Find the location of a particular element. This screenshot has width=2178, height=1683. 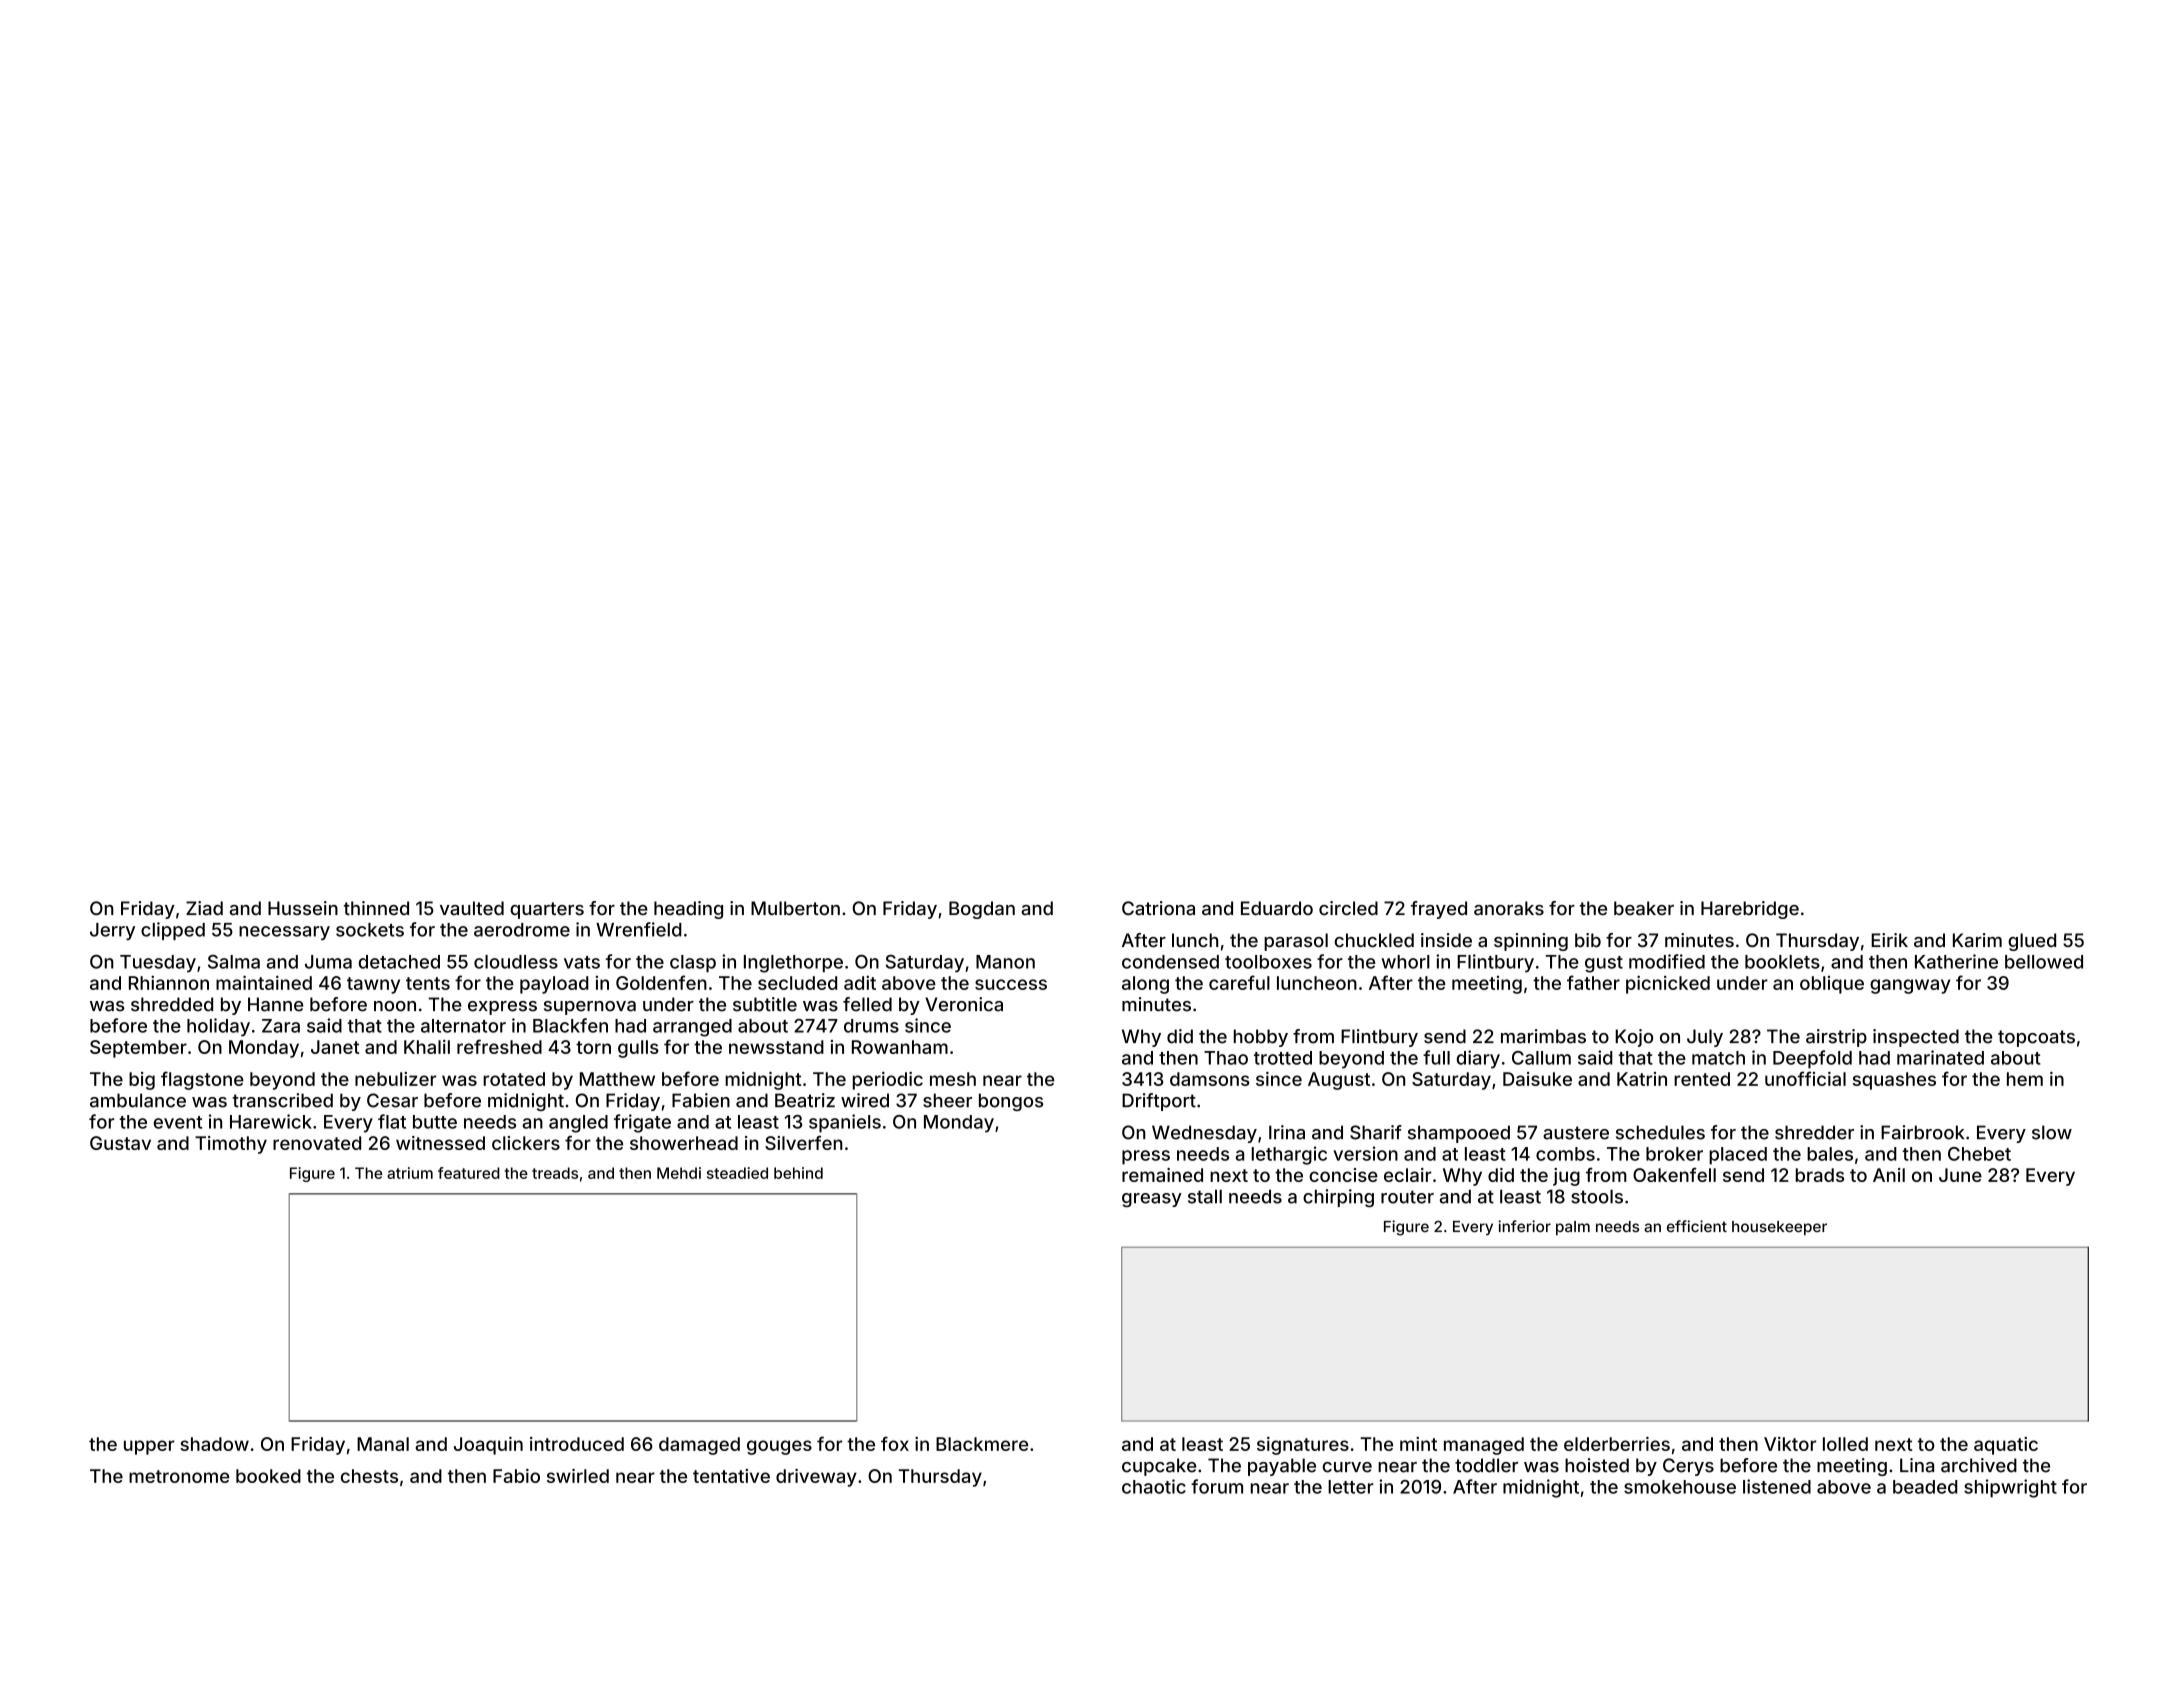

atrium is located at coordinates (410, 1173).
